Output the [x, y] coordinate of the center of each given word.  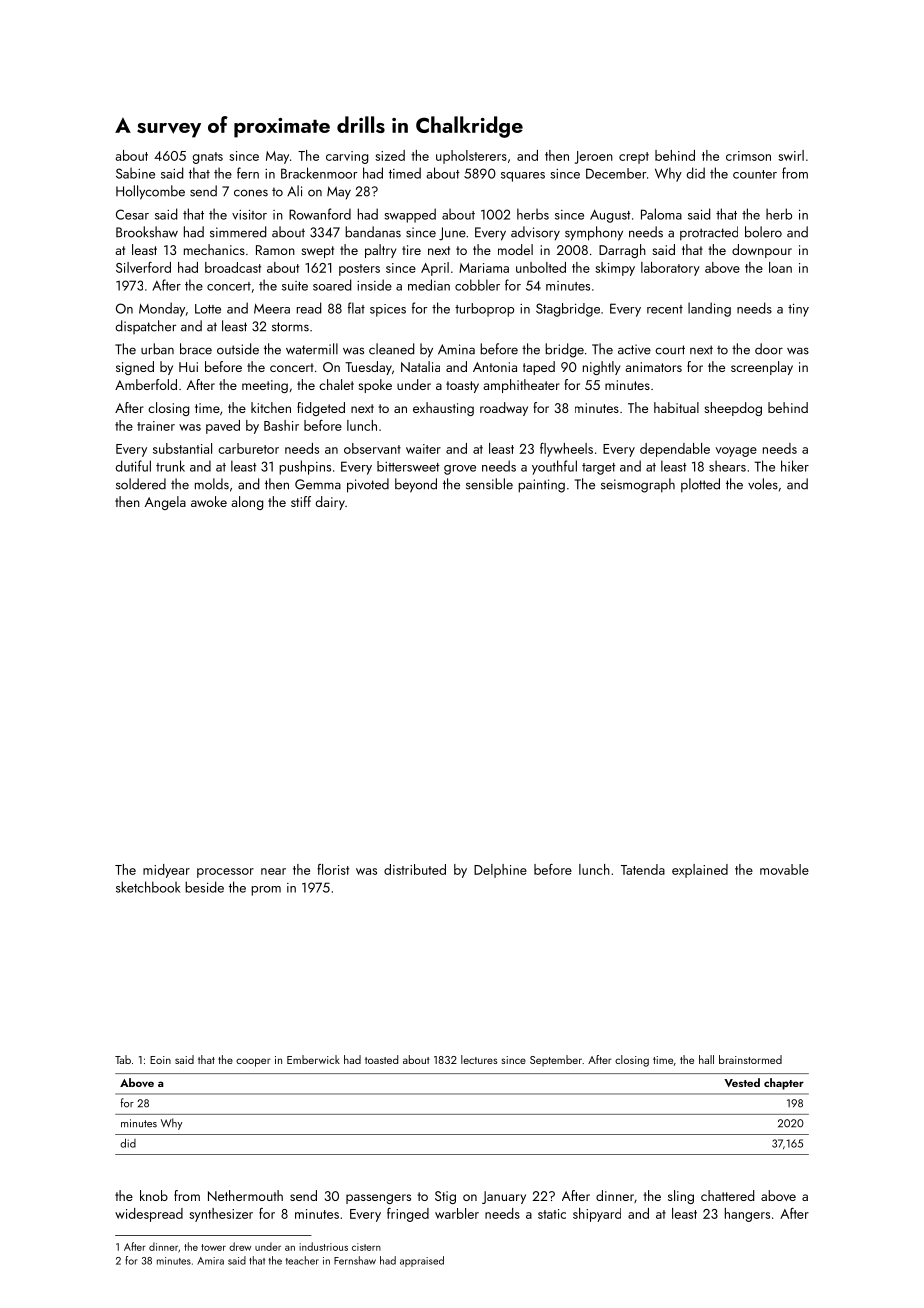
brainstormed [750, 1059]
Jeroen [594, 157]
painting [541, 486]
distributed [415, 869]
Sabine [135, 173]
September [556, 1060]
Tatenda [643, 869]
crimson [748, 156]
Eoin [160, 1060]
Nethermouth [245, 1195]
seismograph [638, 485]
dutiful [133, 466]
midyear [166, 871]
